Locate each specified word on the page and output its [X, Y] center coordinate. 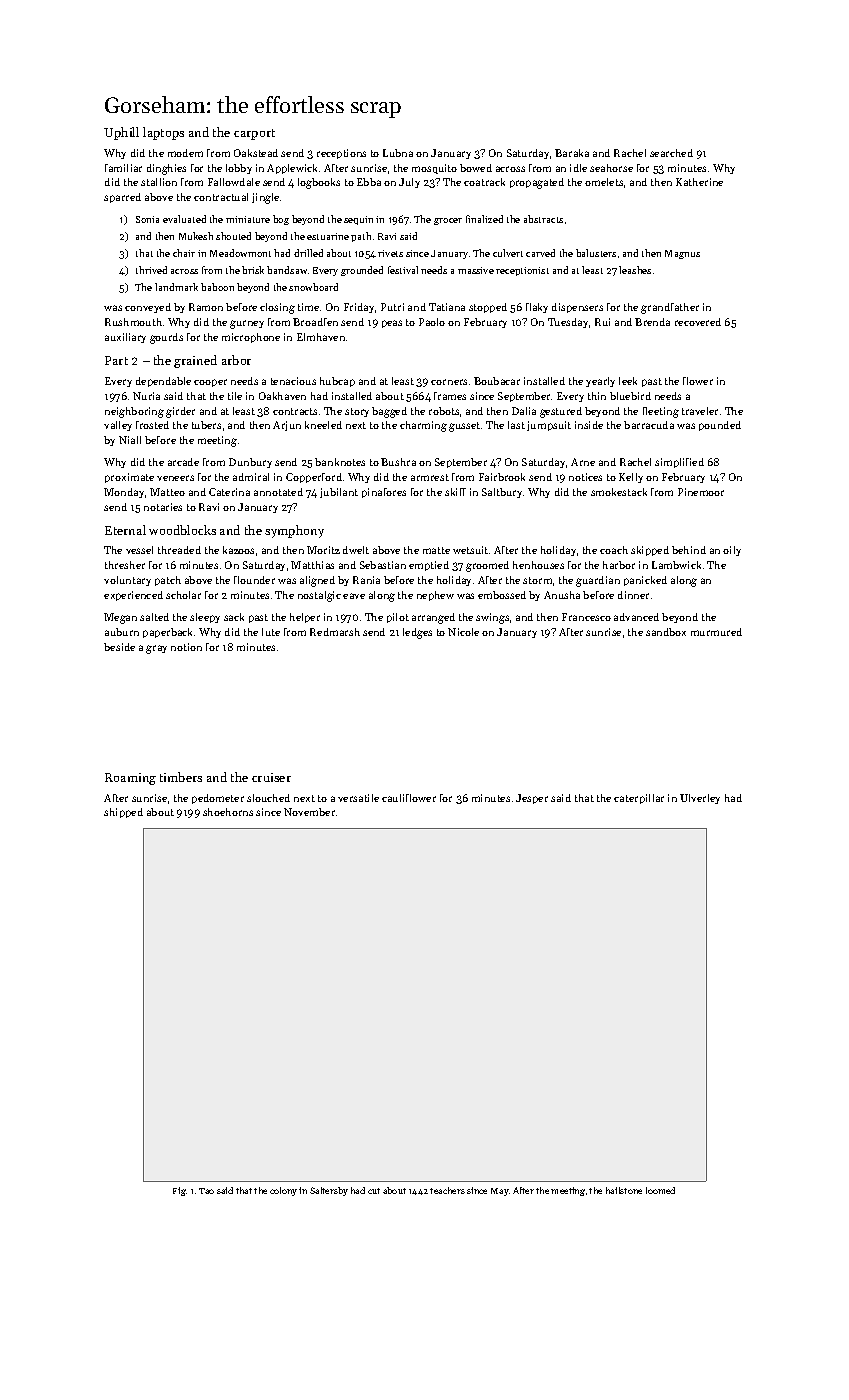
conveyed [148, 308]
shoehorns [228, 812]
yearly [600, 382]
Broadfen [315, 322]
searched [671, 153]
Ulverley [700, 799]
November [309, 812]
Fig [179, 1191]
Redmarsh [335, 632]
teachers [447, 1190]
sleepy [205, 618]
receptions [341, 154]
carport [254, 134]
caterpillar [639, 799]
